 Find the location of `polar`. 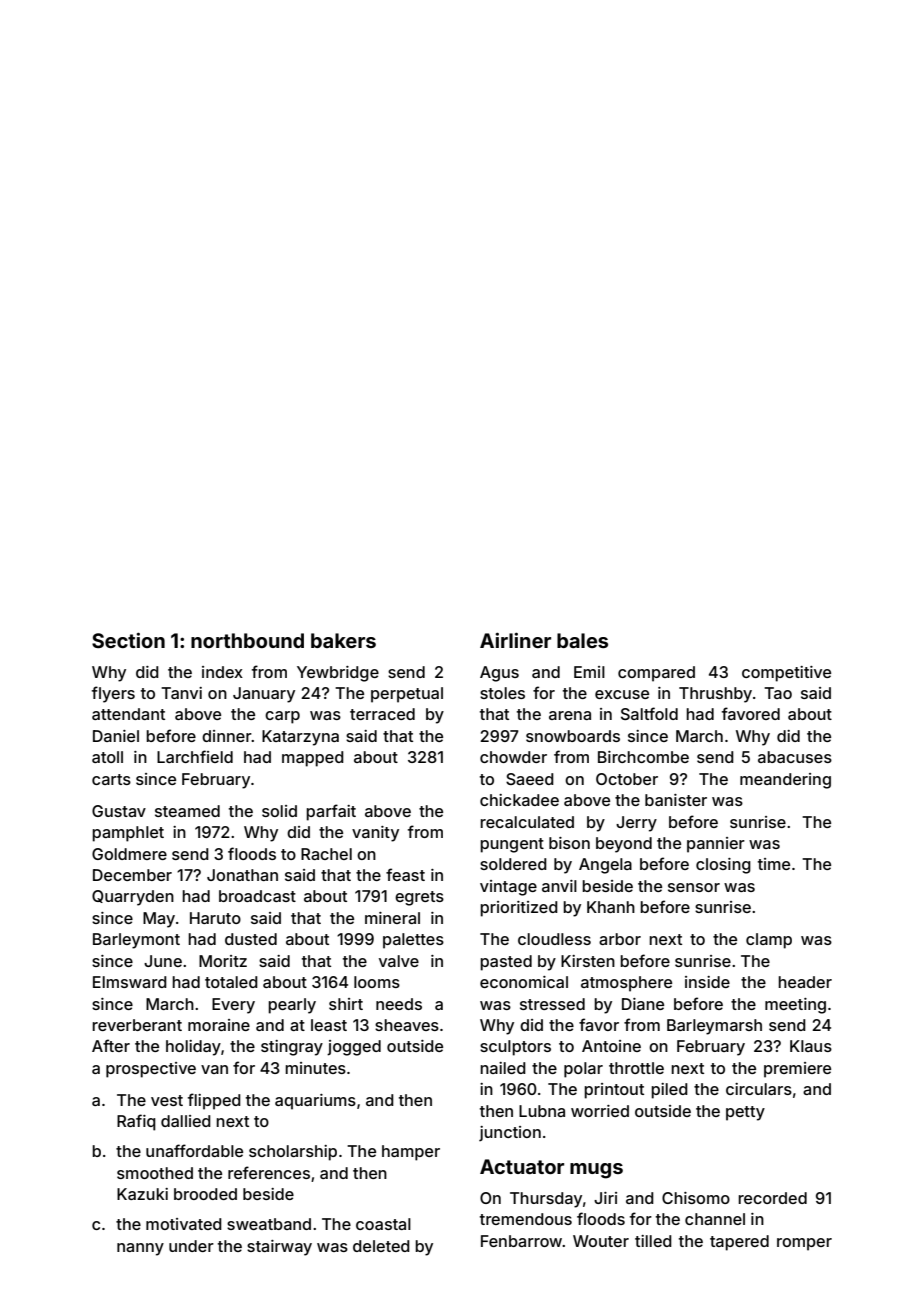

polar is located at coordinates (583, 1070).
